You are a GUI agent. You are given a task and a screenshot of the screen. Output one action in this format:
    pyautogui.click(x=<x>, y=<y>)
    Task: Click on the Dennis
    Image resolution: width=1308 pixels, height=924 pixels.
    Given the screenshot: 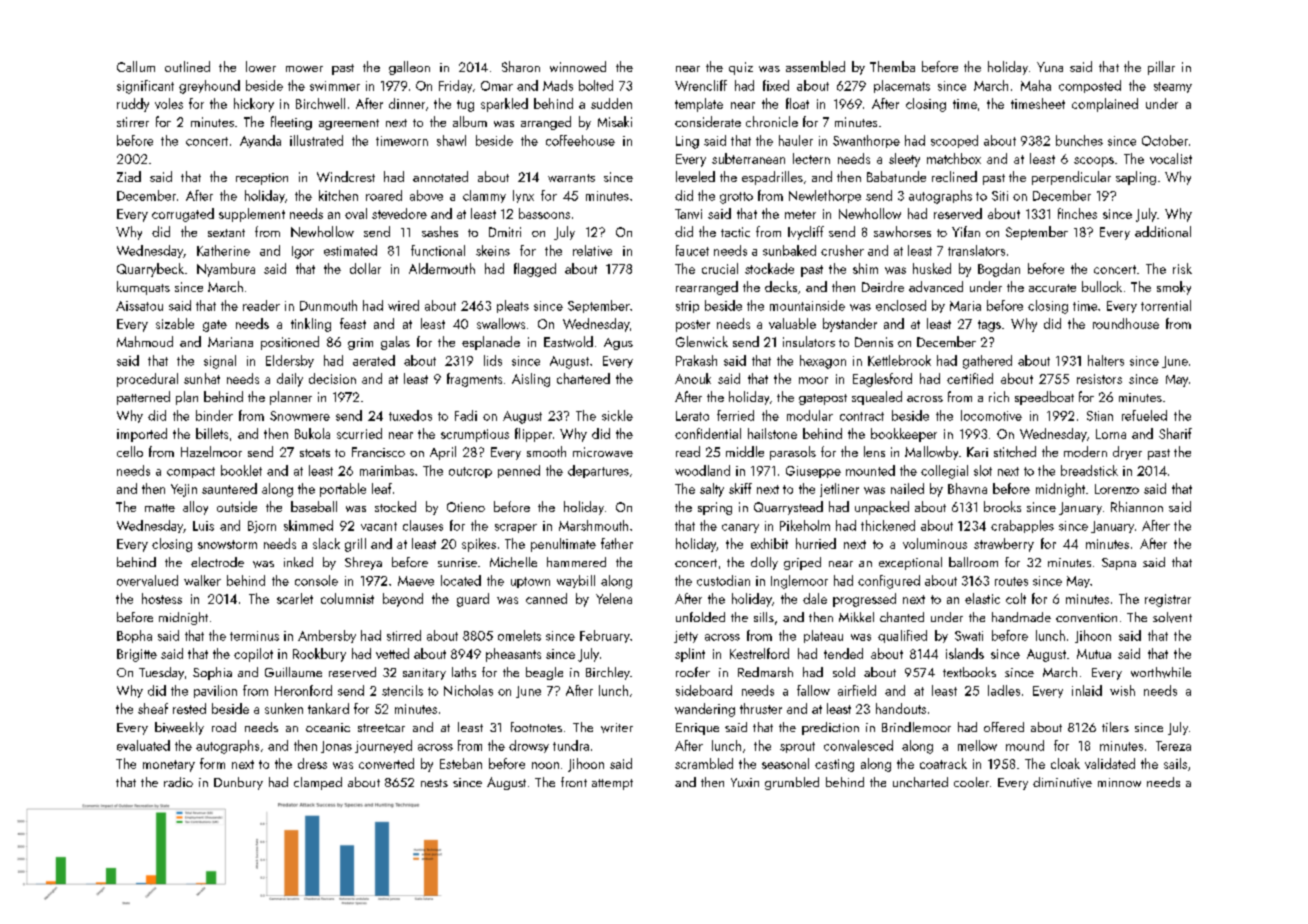 What is the action you would take?
    pyautogui.click(x=874, y=342)
